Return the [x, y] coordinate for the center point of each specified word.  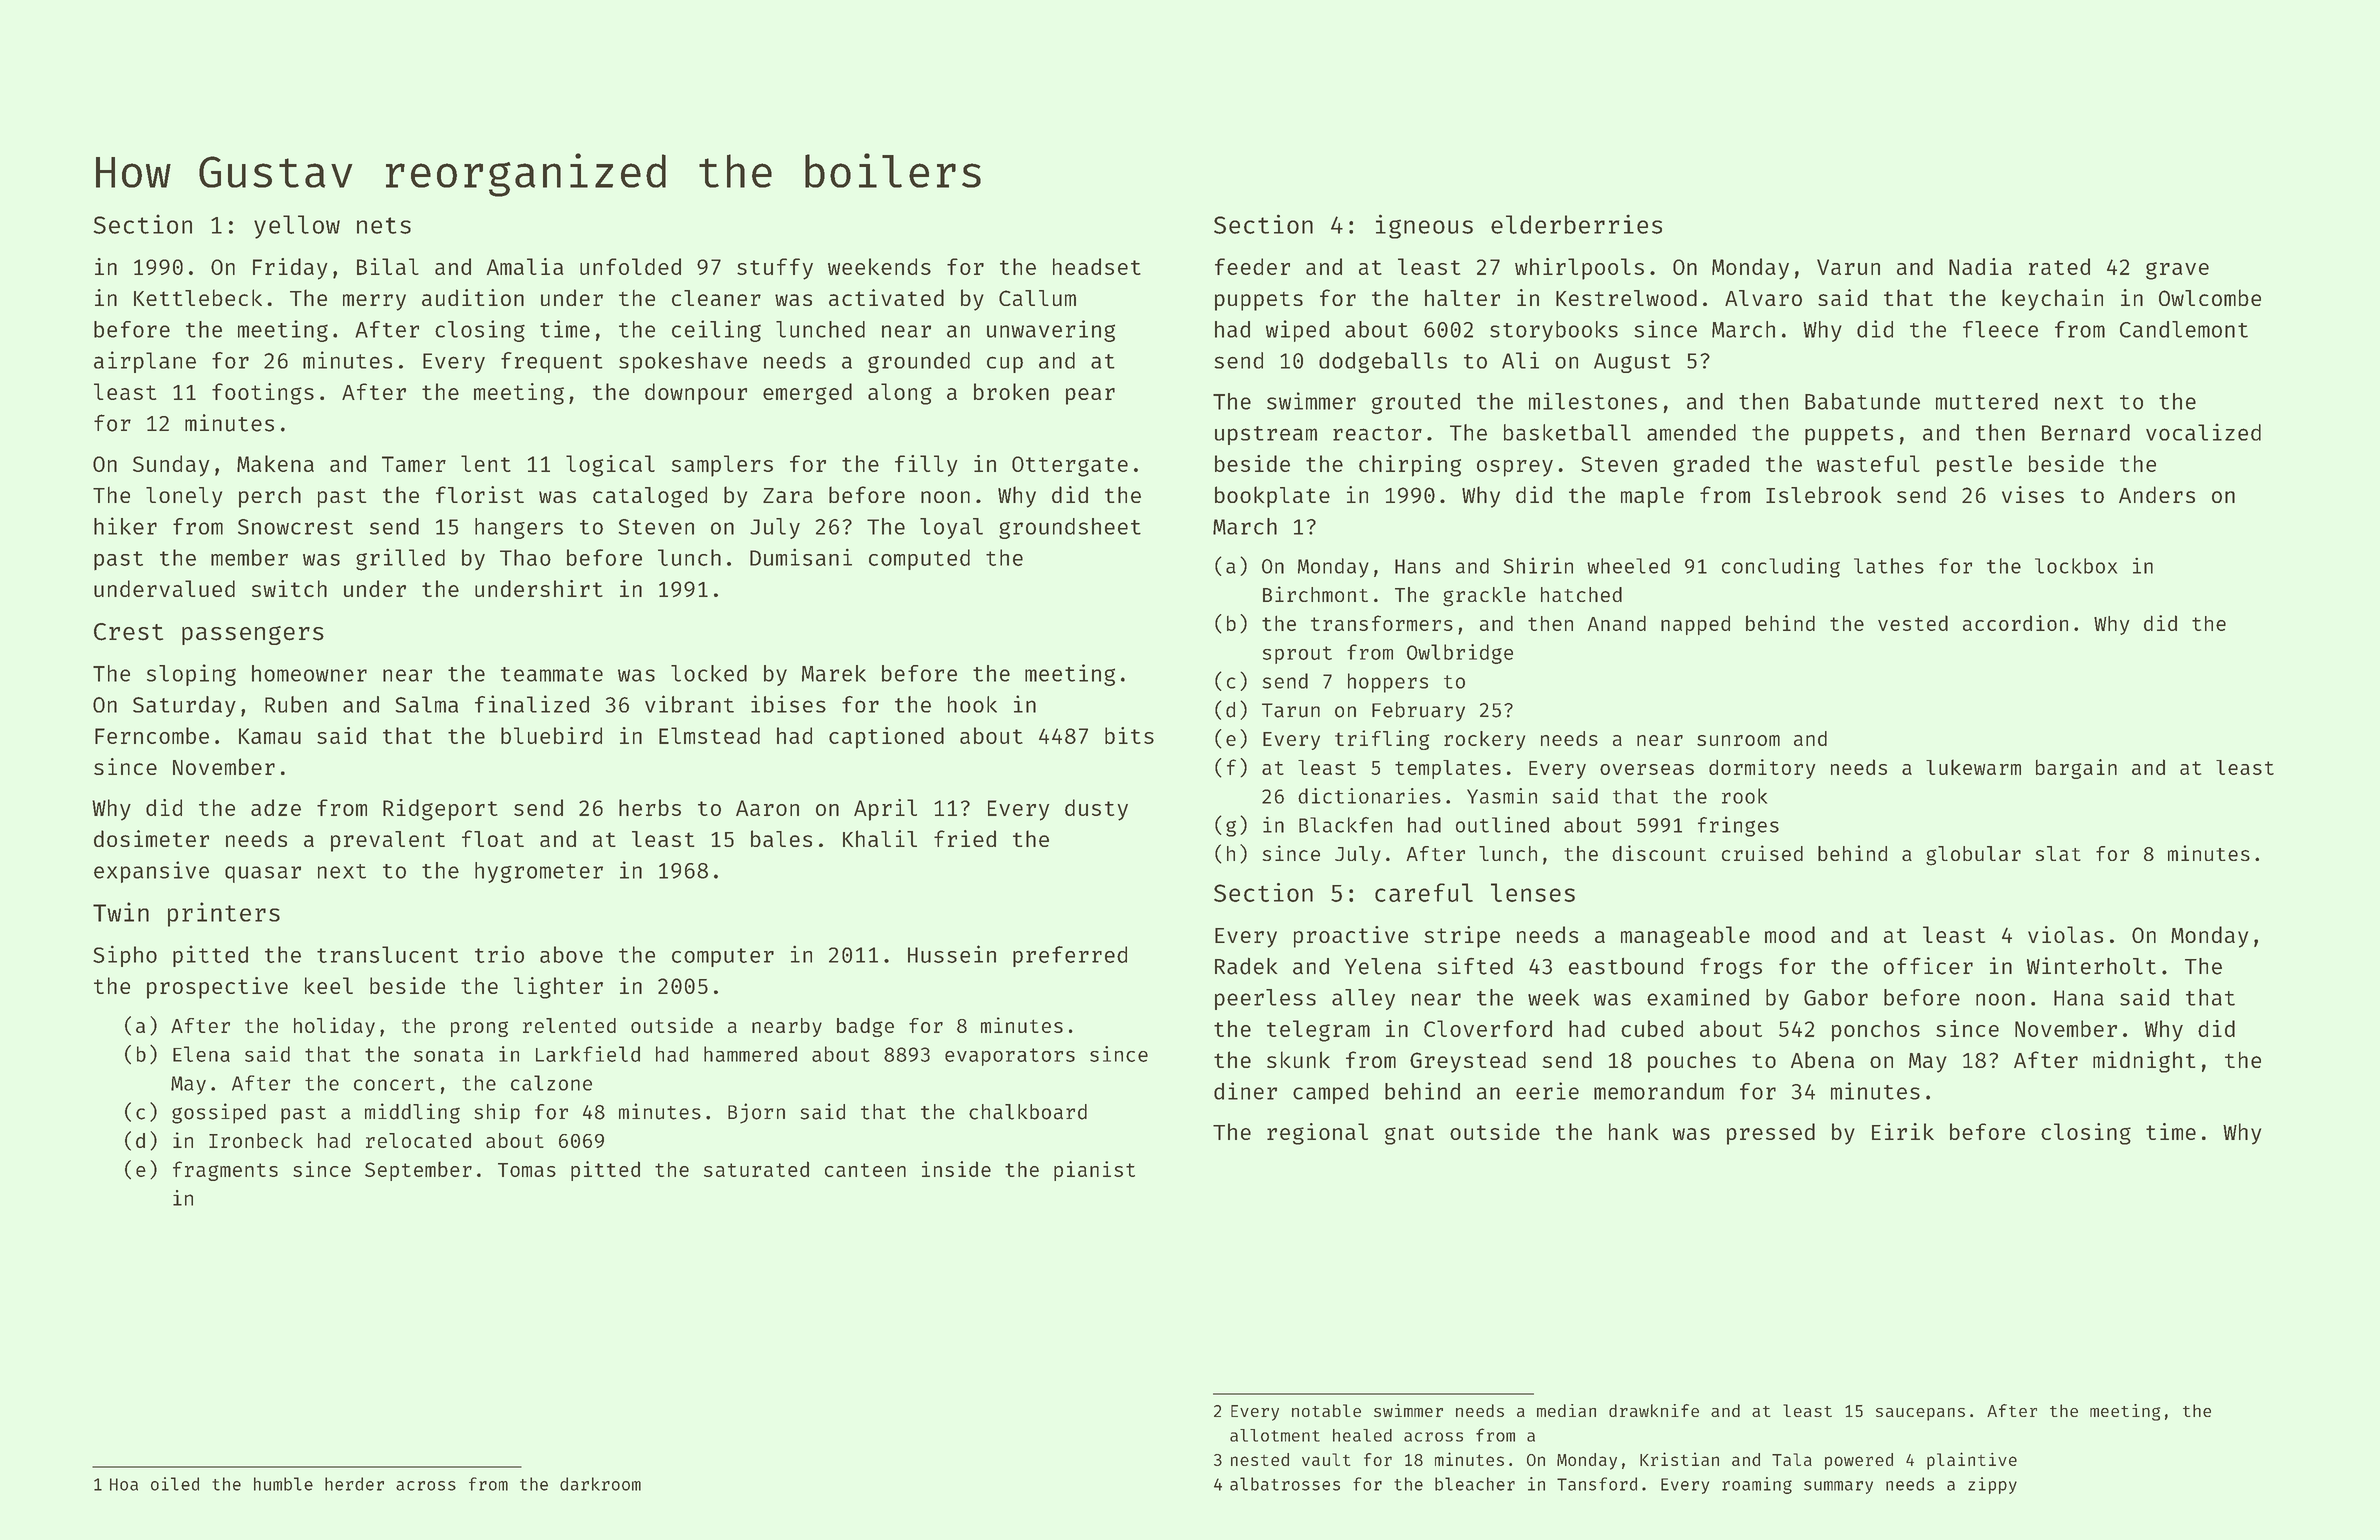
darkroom [600, 1484]
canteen [865, 1170]
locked [709, 673]
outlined [1502, 824]
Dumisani [801, 557]
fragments [225, 1171]
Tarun [1291, 710]
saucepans [1920, 1414]
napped [1695, 625]
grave [2177, 271]
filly [926, 466]
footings [263, 394]
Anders [2157, 494]
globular [1973, 856]
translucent [387, 954]
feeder [1252, 266]
